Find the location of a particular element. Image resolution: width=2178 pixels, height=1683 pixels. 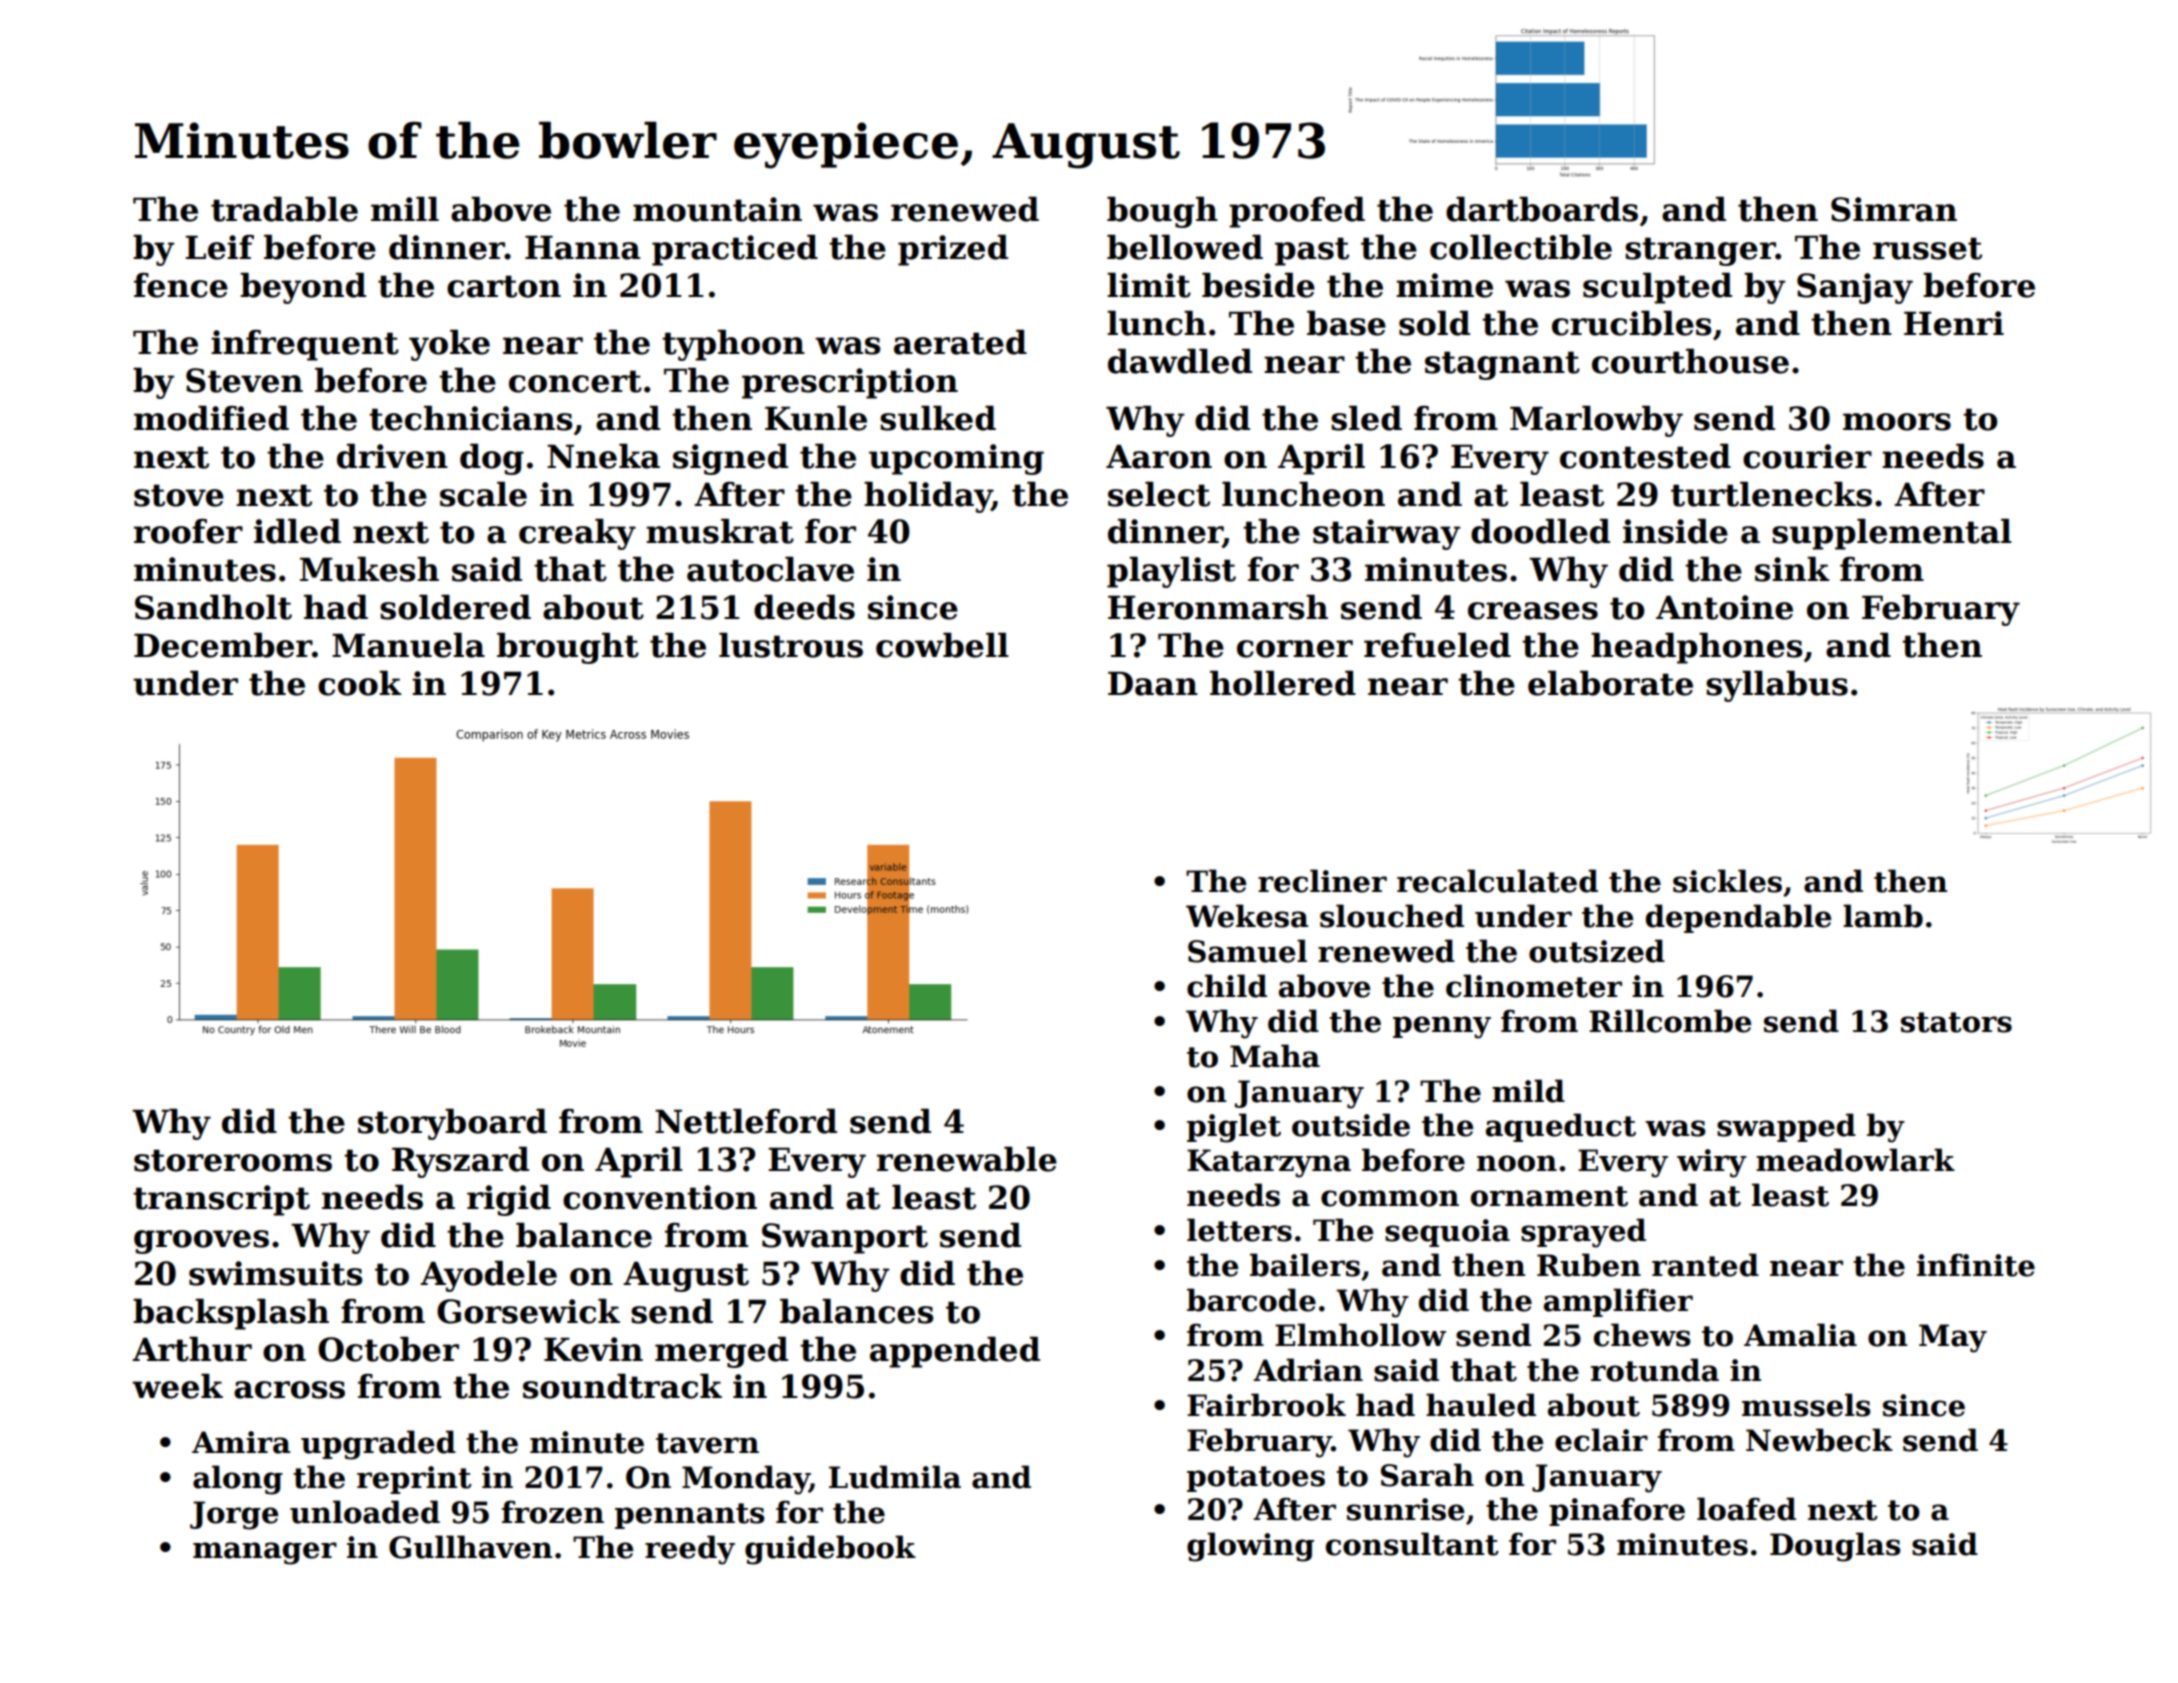

Simran is located at coordinates (1894, 209).
